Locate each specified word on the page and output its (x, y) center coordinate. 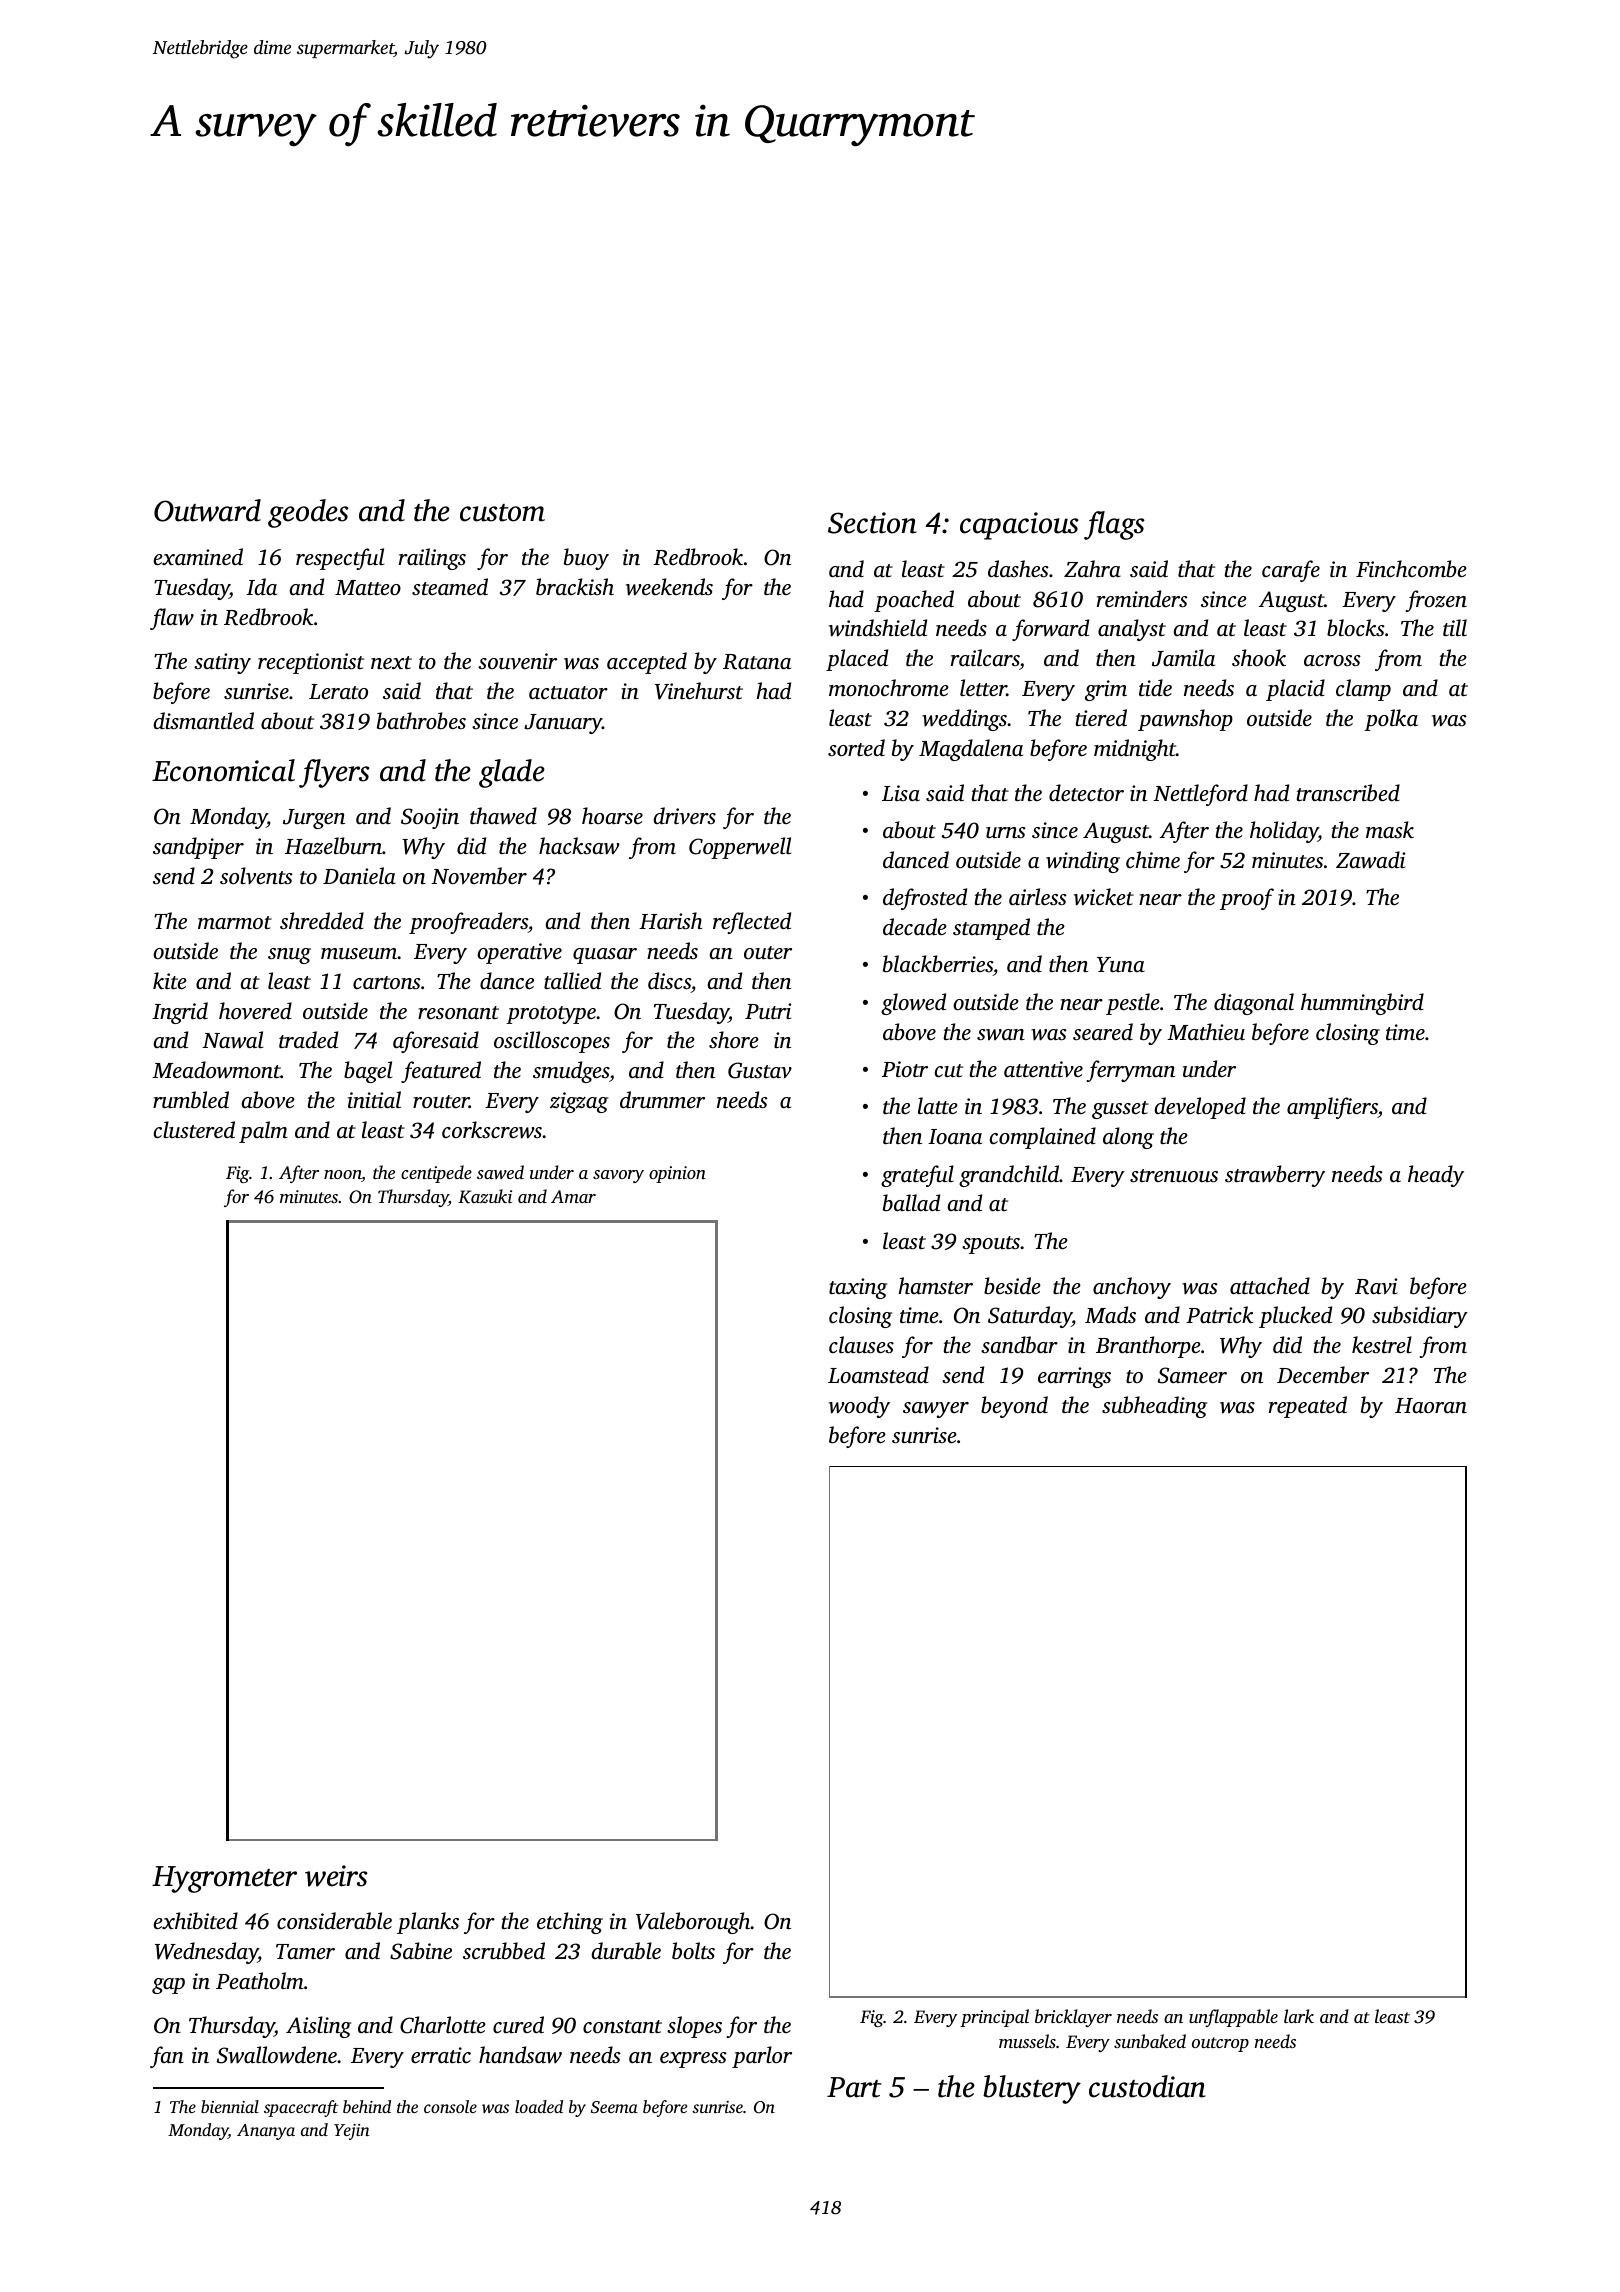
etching (570, 1923)
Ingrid (180, 1013)
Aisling (318, 2027)
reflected (752, 923)
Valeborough (693, 1923)
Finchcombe (1411, 568)
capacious (1019, 526)
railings (432, 559)
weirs (336, 1876)
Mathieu (1206, 1031)
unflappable (1233, 2018)
